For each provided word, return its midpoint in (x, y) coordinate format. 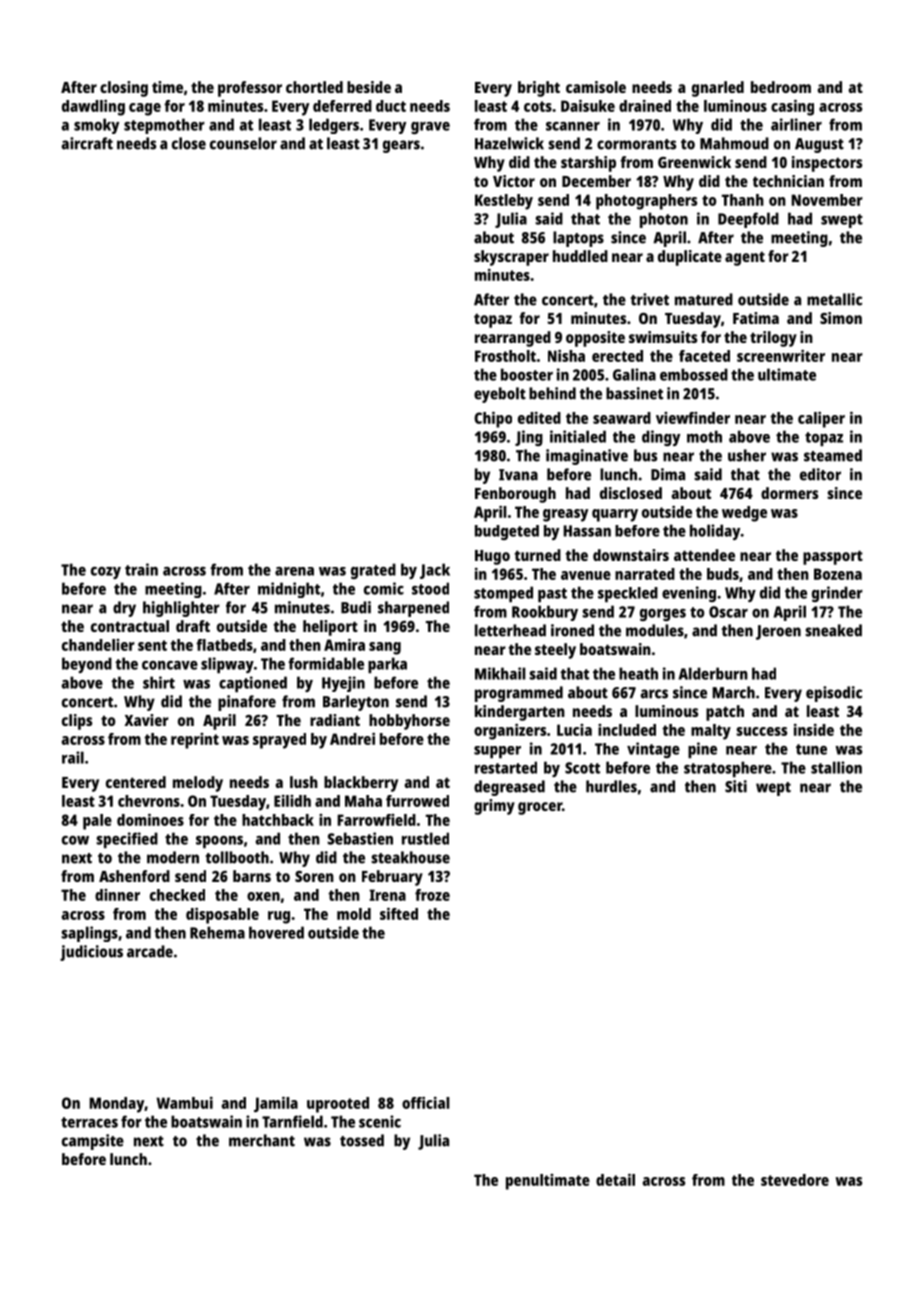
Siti (736, 786)
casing (792, 107)
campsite (93, 1142)
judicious (91, 953)
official (426, 1102)
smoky (96, 126)
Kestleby (504, 202)
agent (745, 258)
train (141, 569)
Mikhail (500, 673)
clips (77, 722)
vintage (653, 750)
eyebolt (500, 395)
